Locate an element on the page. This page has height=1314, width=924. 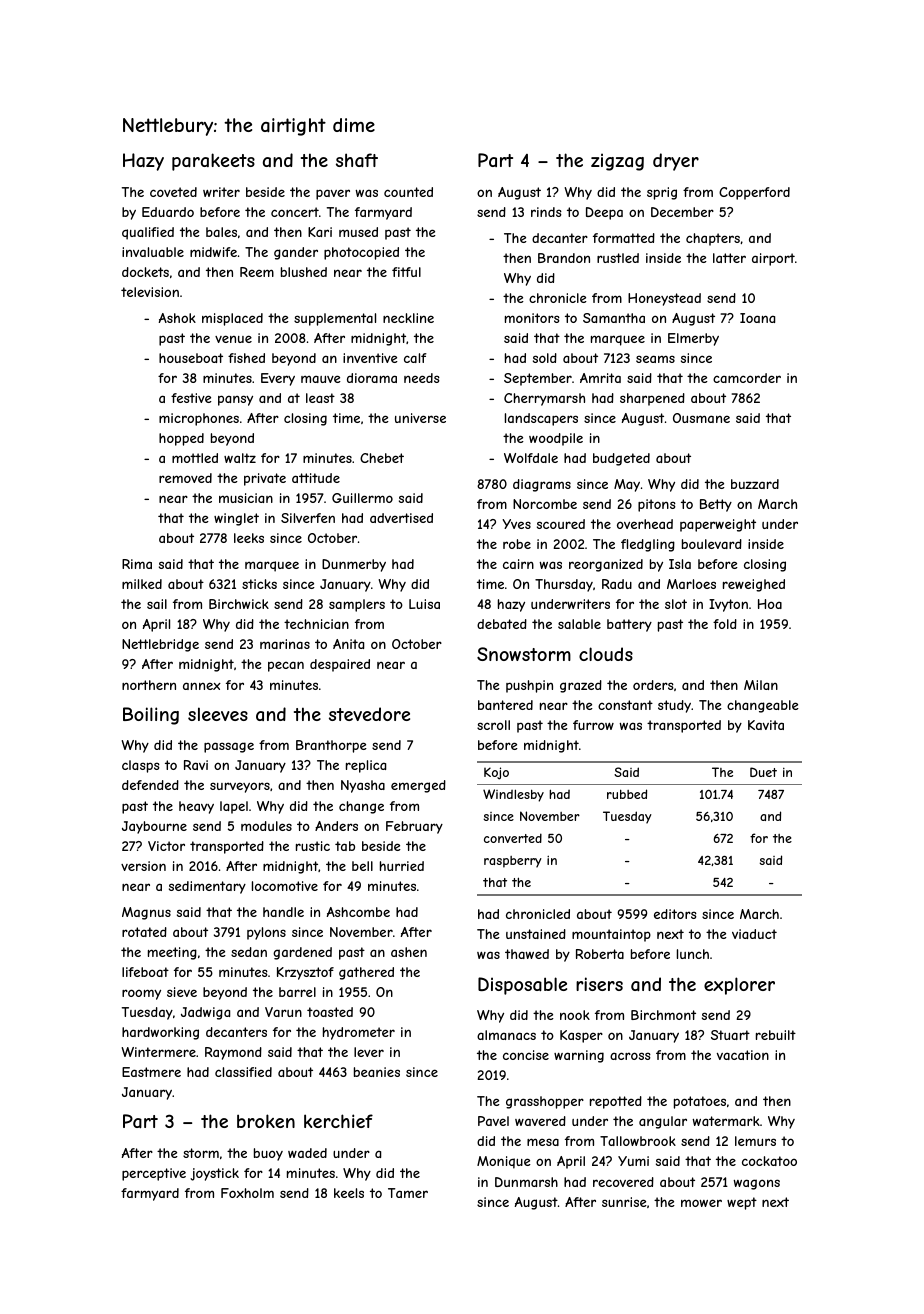
ashen is located at coordinates (409, 952).
